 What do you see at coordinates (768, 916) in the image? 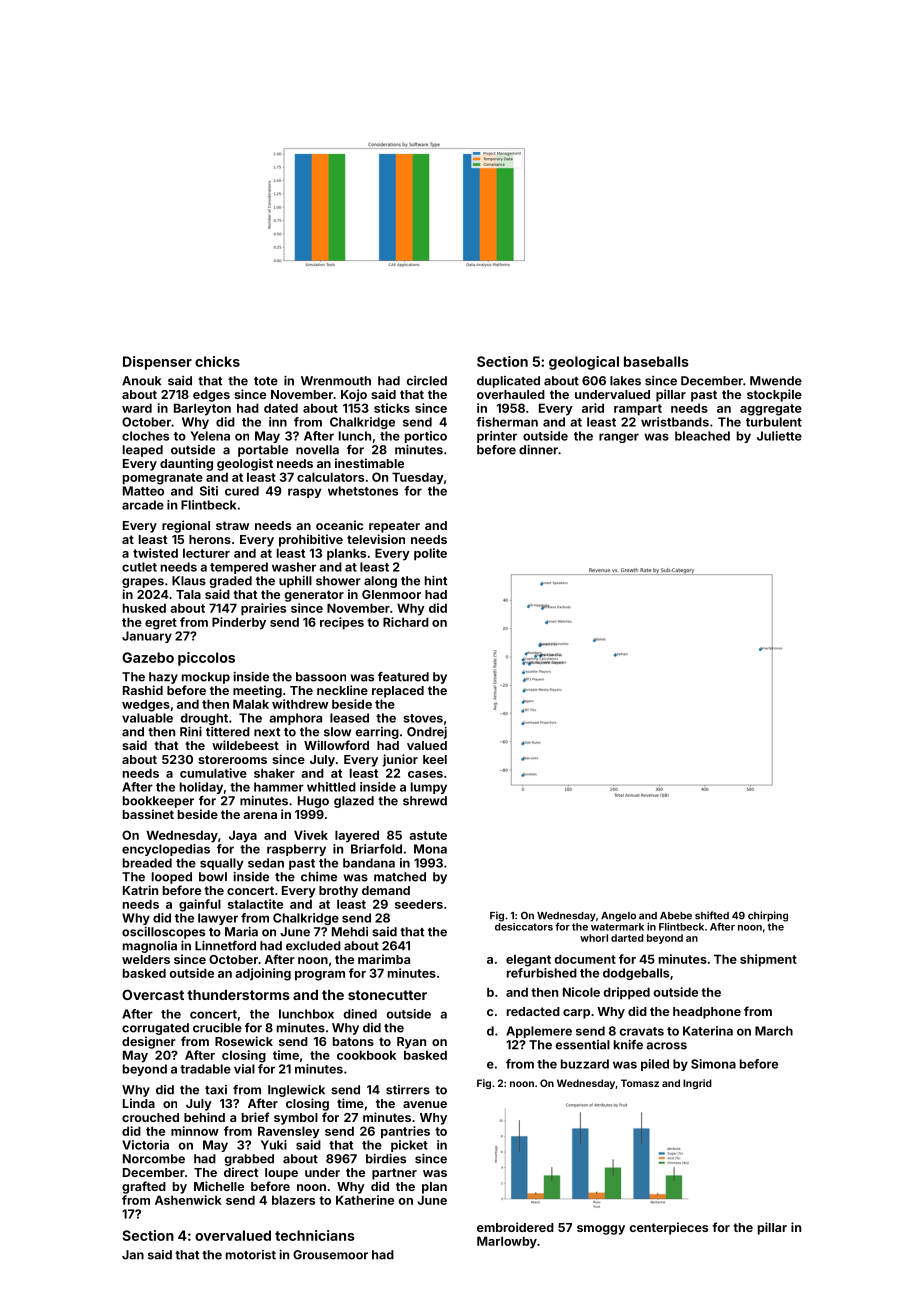
I see `chirping` at bounding box center [768, 916].
